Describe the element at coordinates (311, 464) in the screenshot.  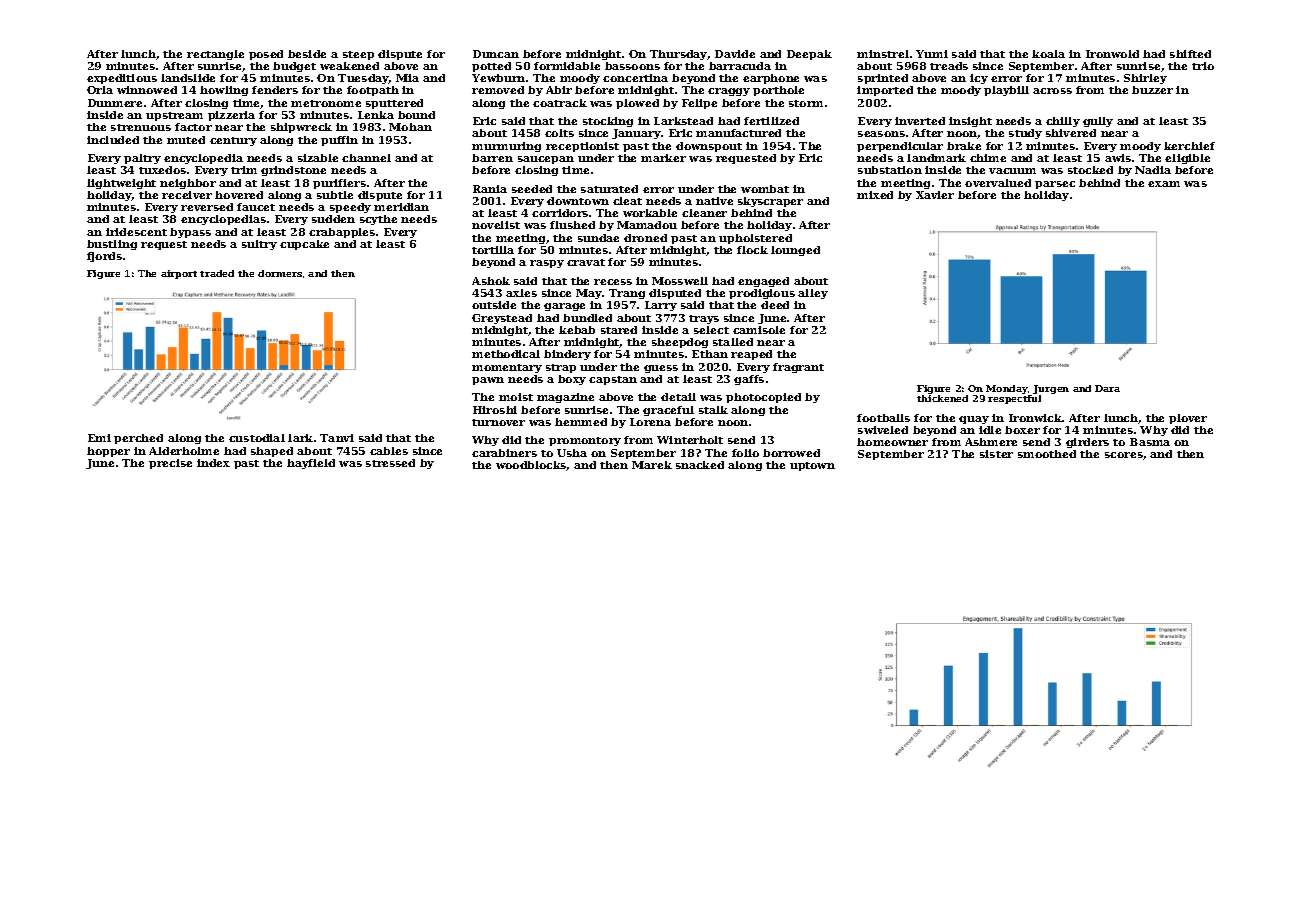
I see `hayfield` at that location.
